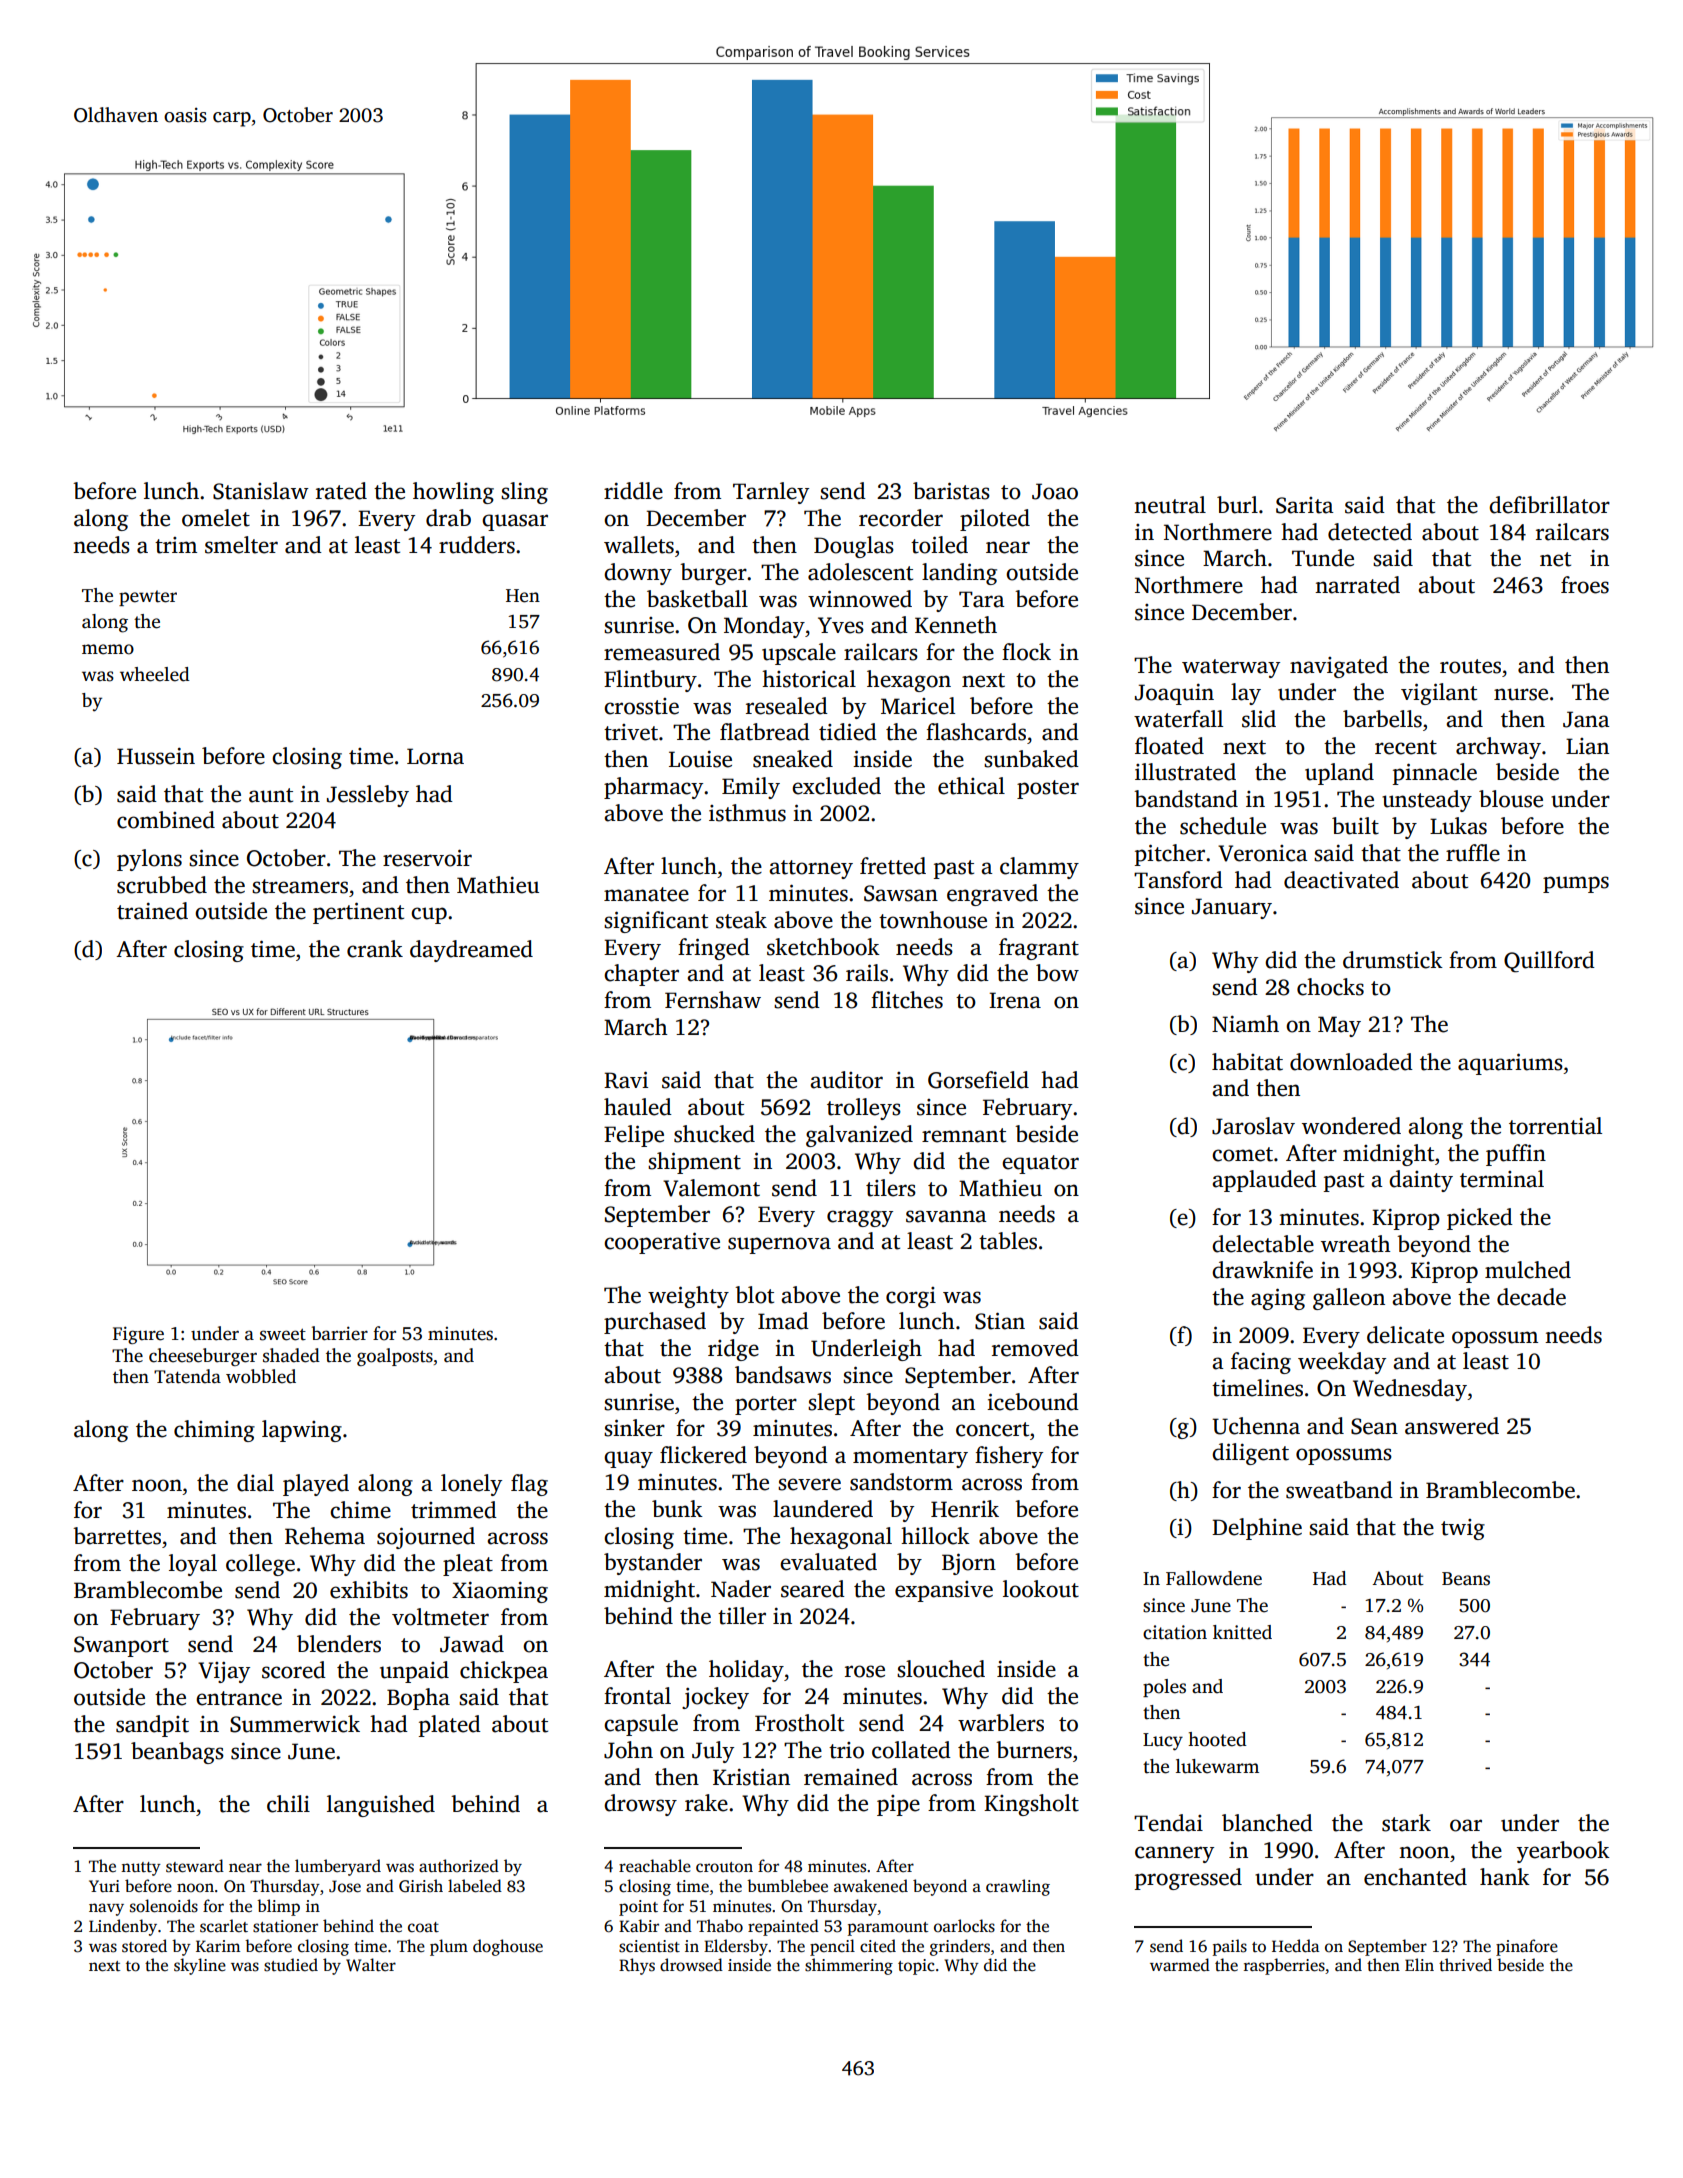 The height and width of the image is (2178, 1683). What do you see at coordinates (1214, 1578) in the image?
I see `Fallowdene` at bounding box center [1214, 1578].
